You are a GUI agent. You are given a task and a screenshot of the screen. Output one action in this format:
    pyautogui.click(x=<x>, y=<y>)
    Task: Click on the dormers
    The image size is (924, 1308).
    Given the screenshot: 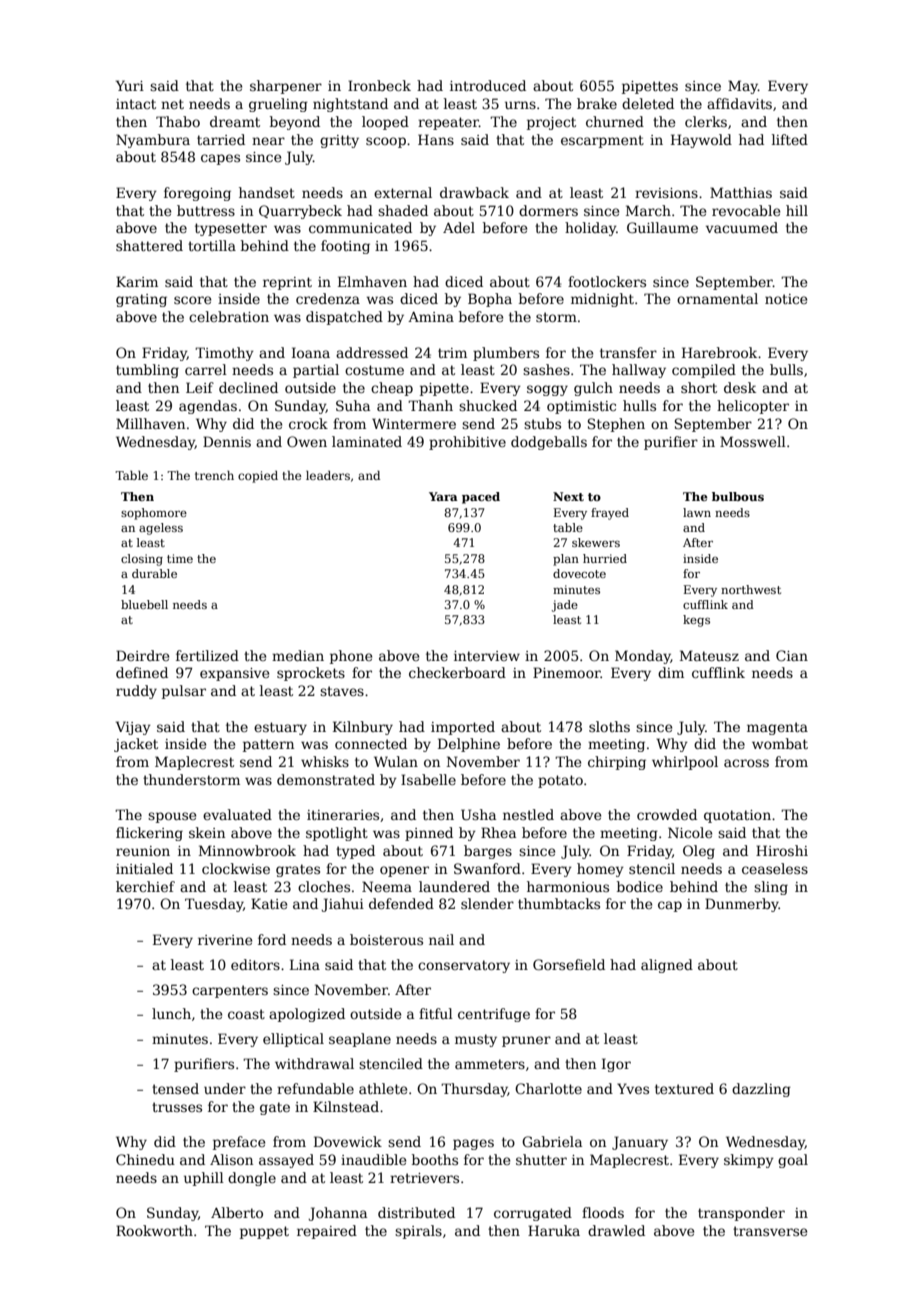 What is the action you would take?
    pyautogui.click(x=548, y=210)
